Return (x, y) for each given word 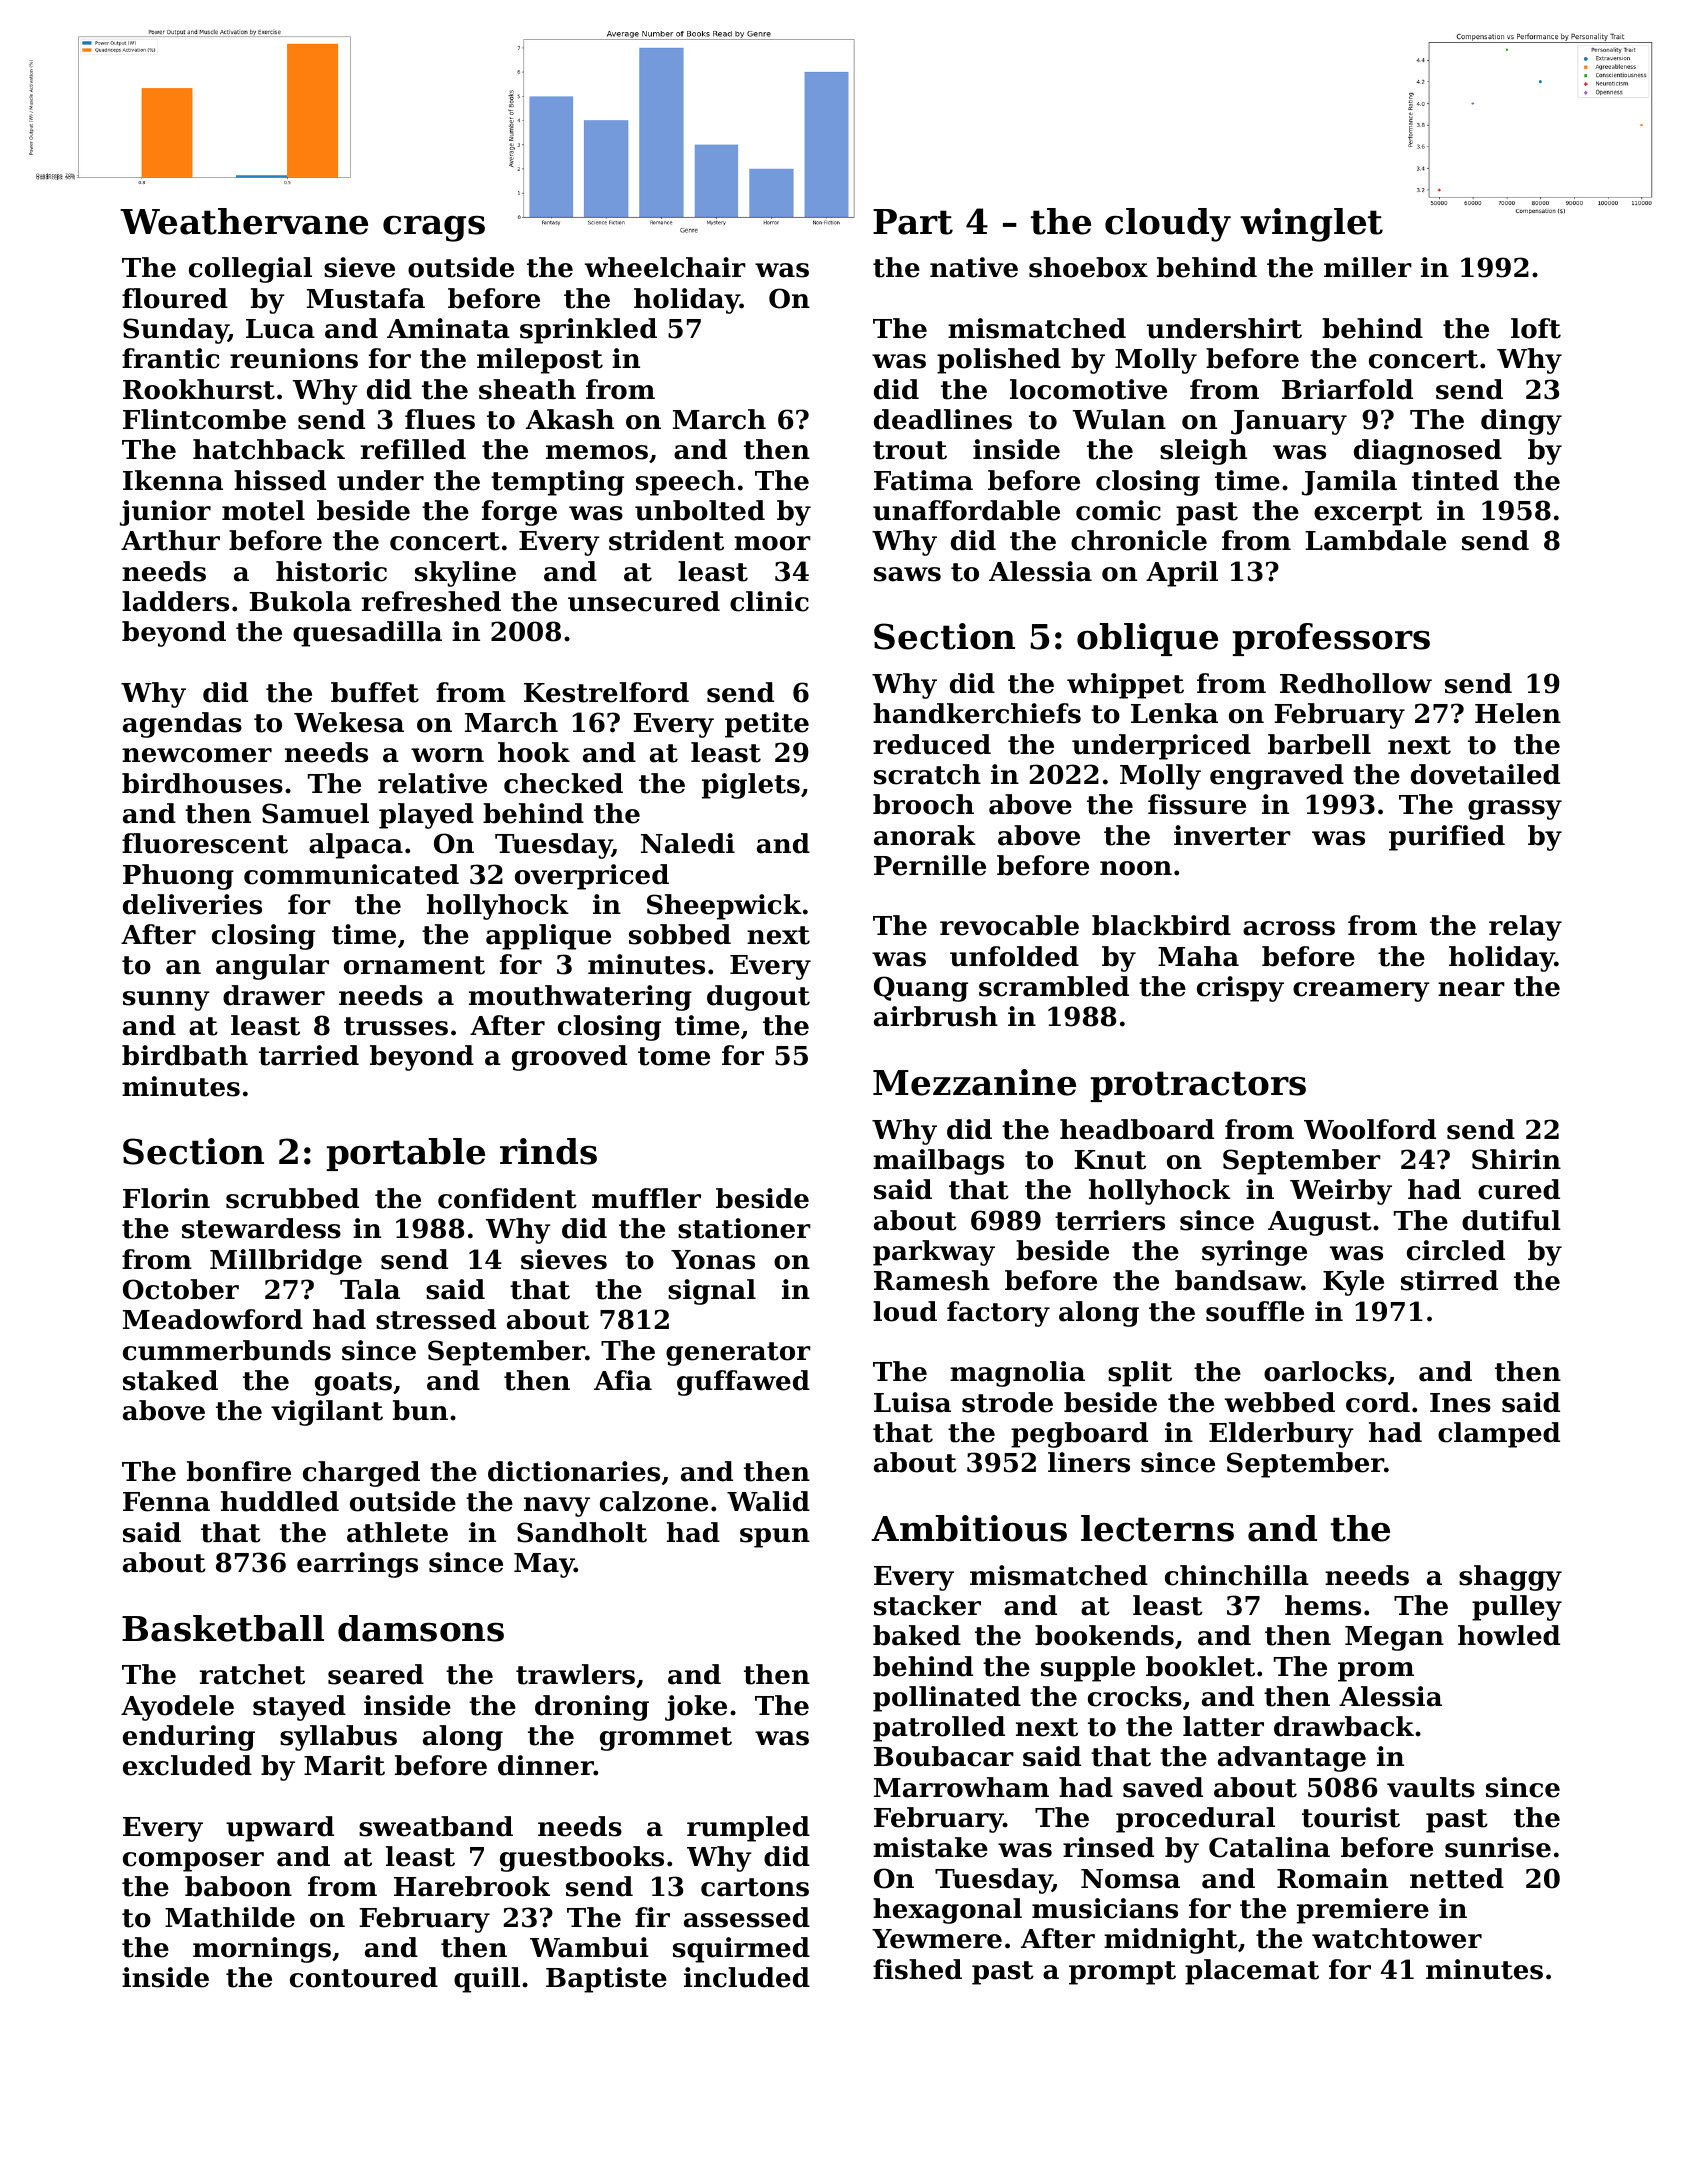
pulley (1517, 1608)
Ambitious (969, 1528)
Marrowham (961, 1787)
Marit (344, 1765)
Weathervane (244, 221)
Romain (1332, 1878)
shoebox (1088, 267)
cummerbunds (227, 1350)
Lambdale (1375, 540)
